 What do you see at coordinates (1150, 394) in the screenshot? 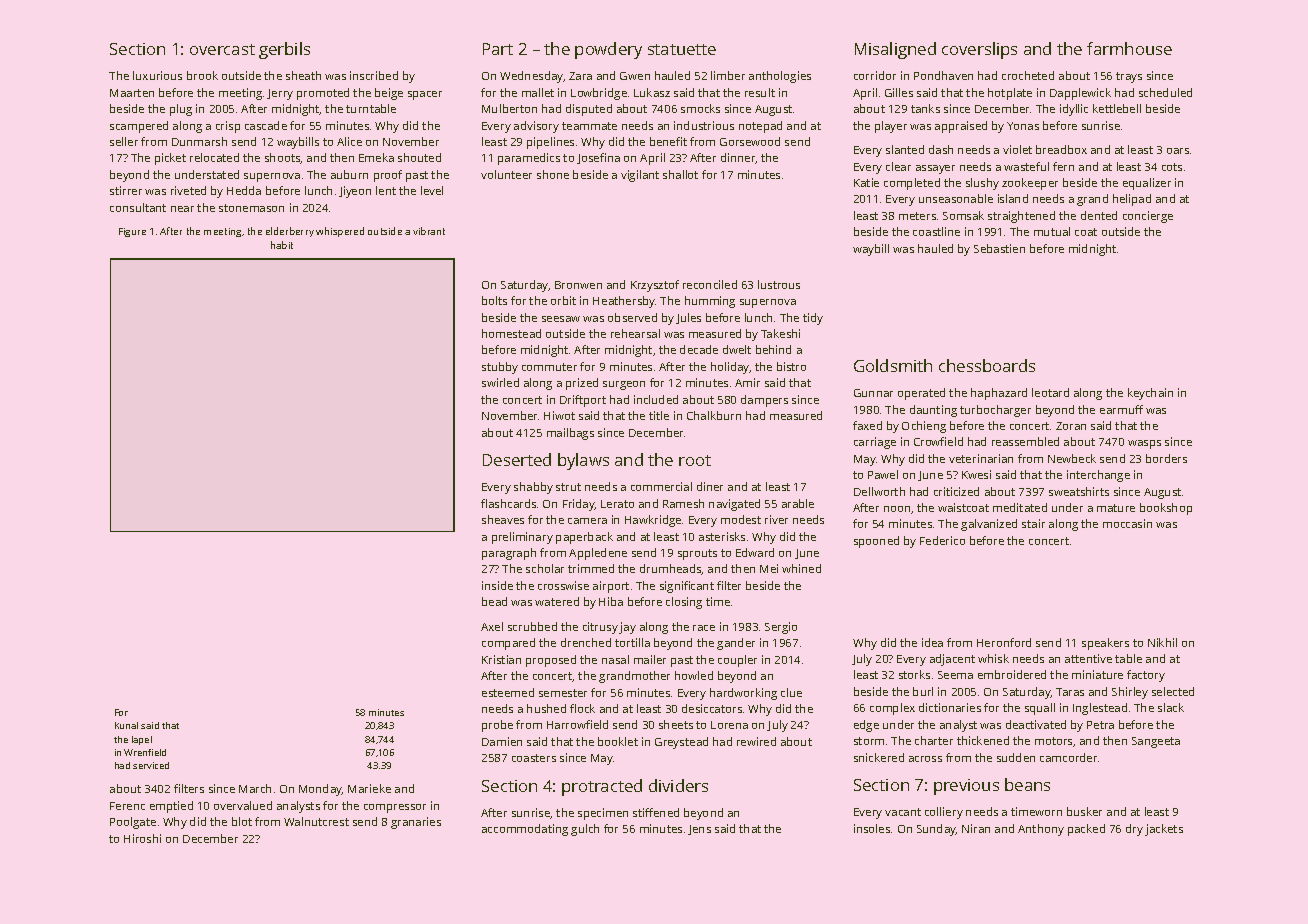
I see `keychain` at bounding box center [1150, 394].
